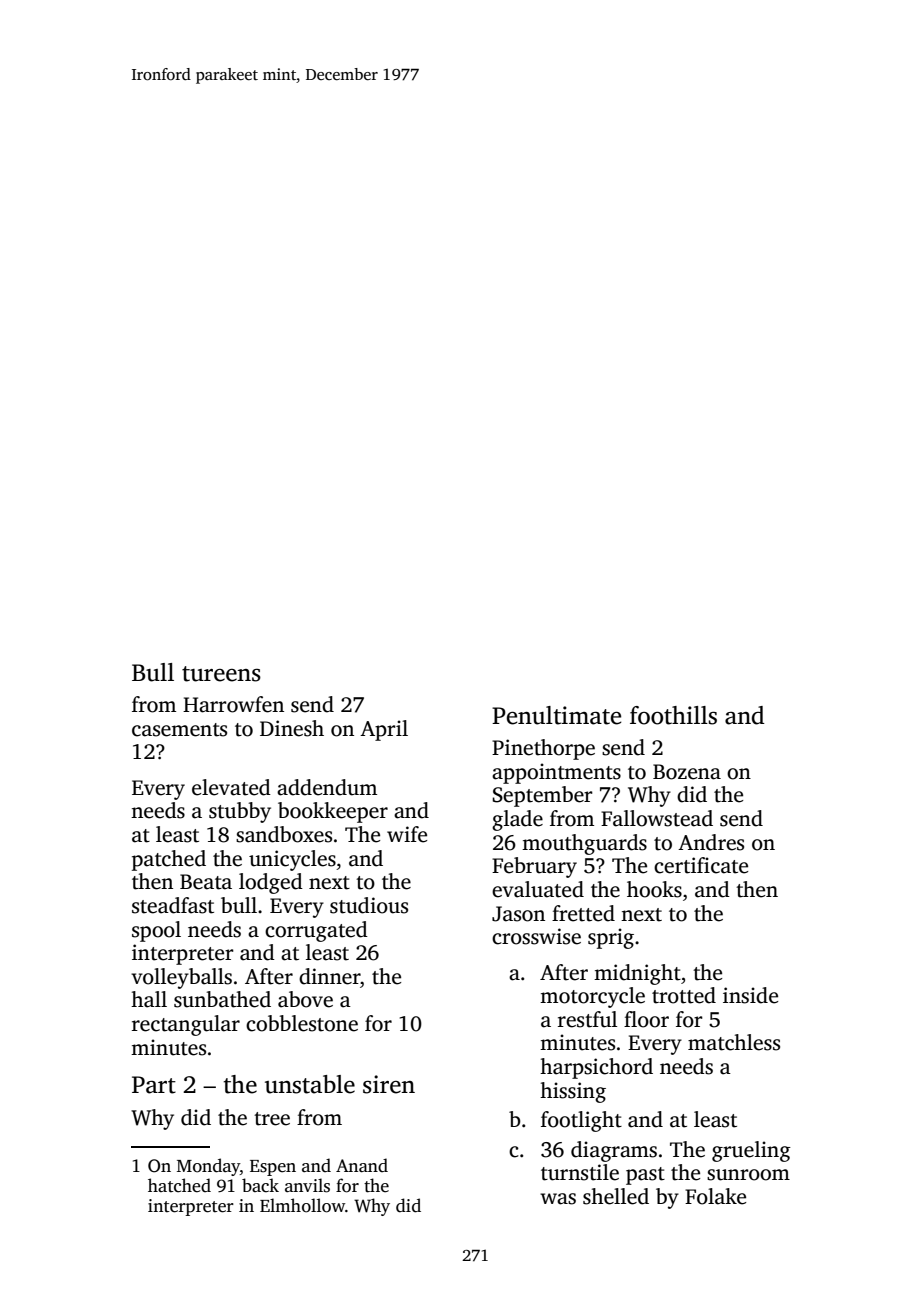 The width and height of the document is (924, 1311). I want to click on Folake, so click(715, 1196).
